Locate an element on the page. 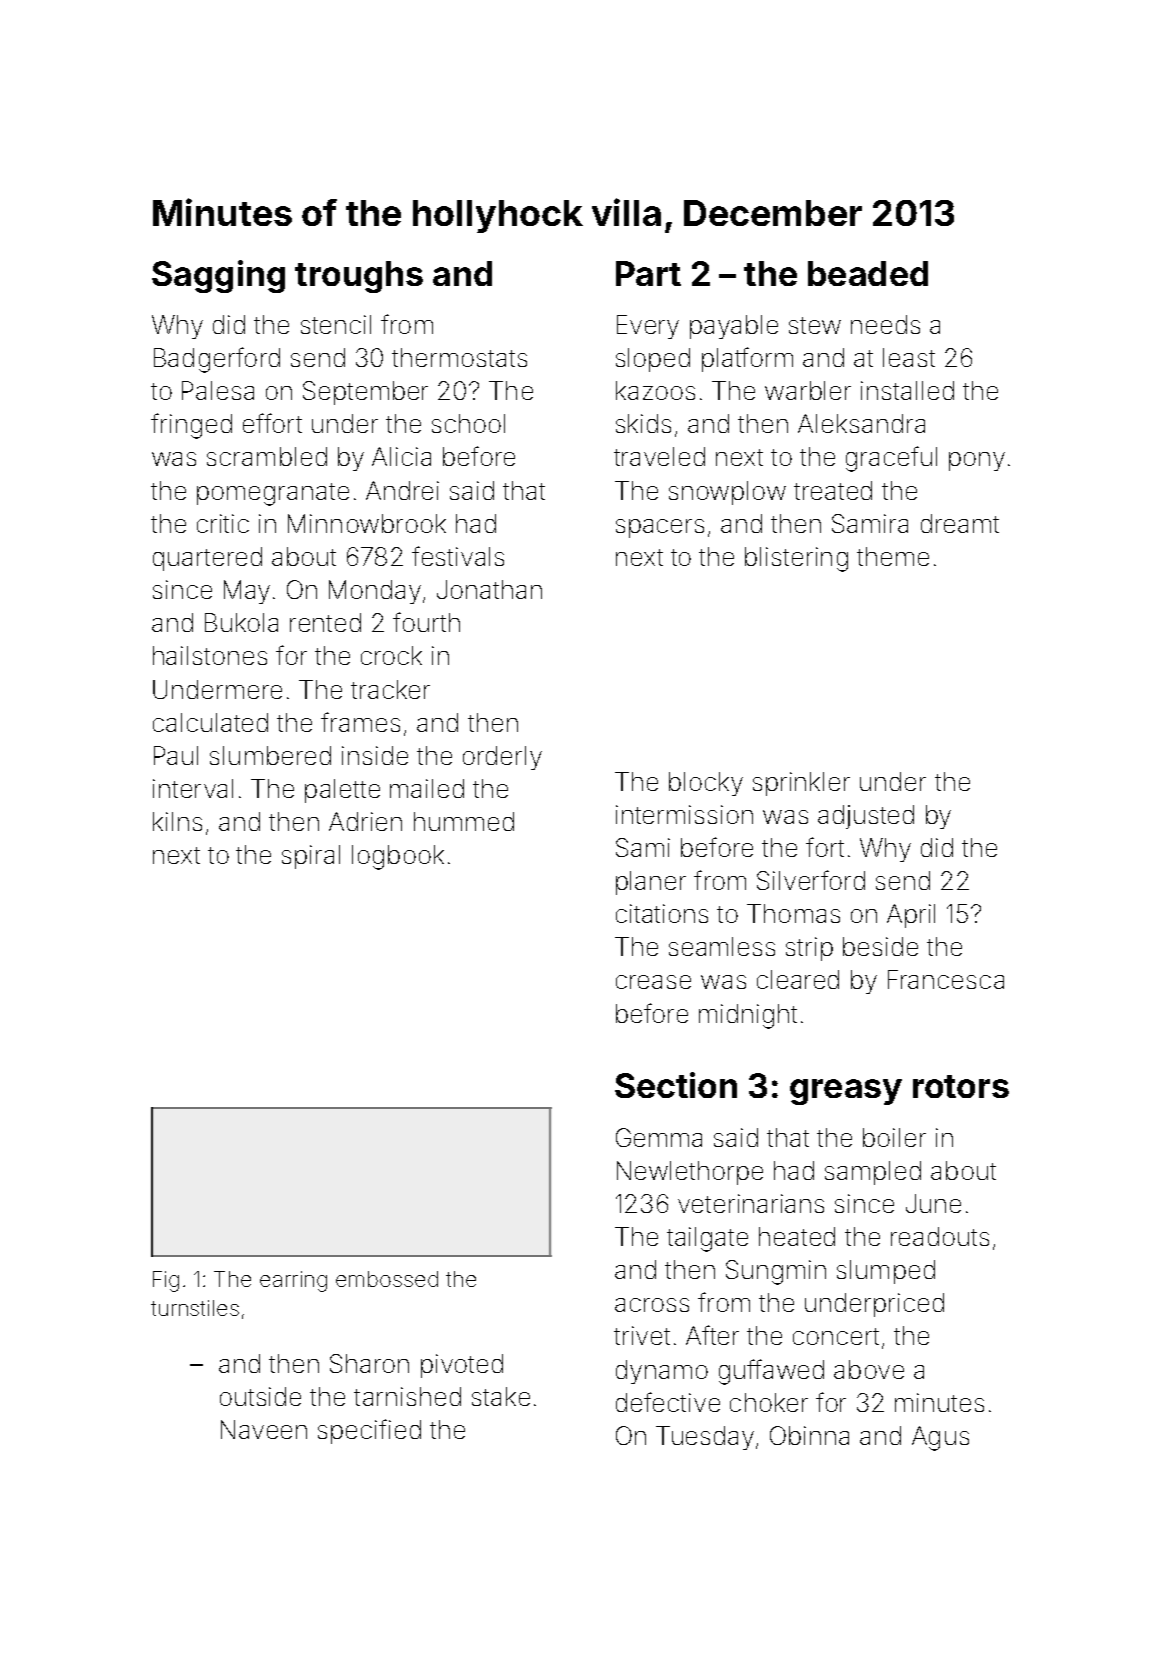  Gemma is located at coordinates (659, 1137).
